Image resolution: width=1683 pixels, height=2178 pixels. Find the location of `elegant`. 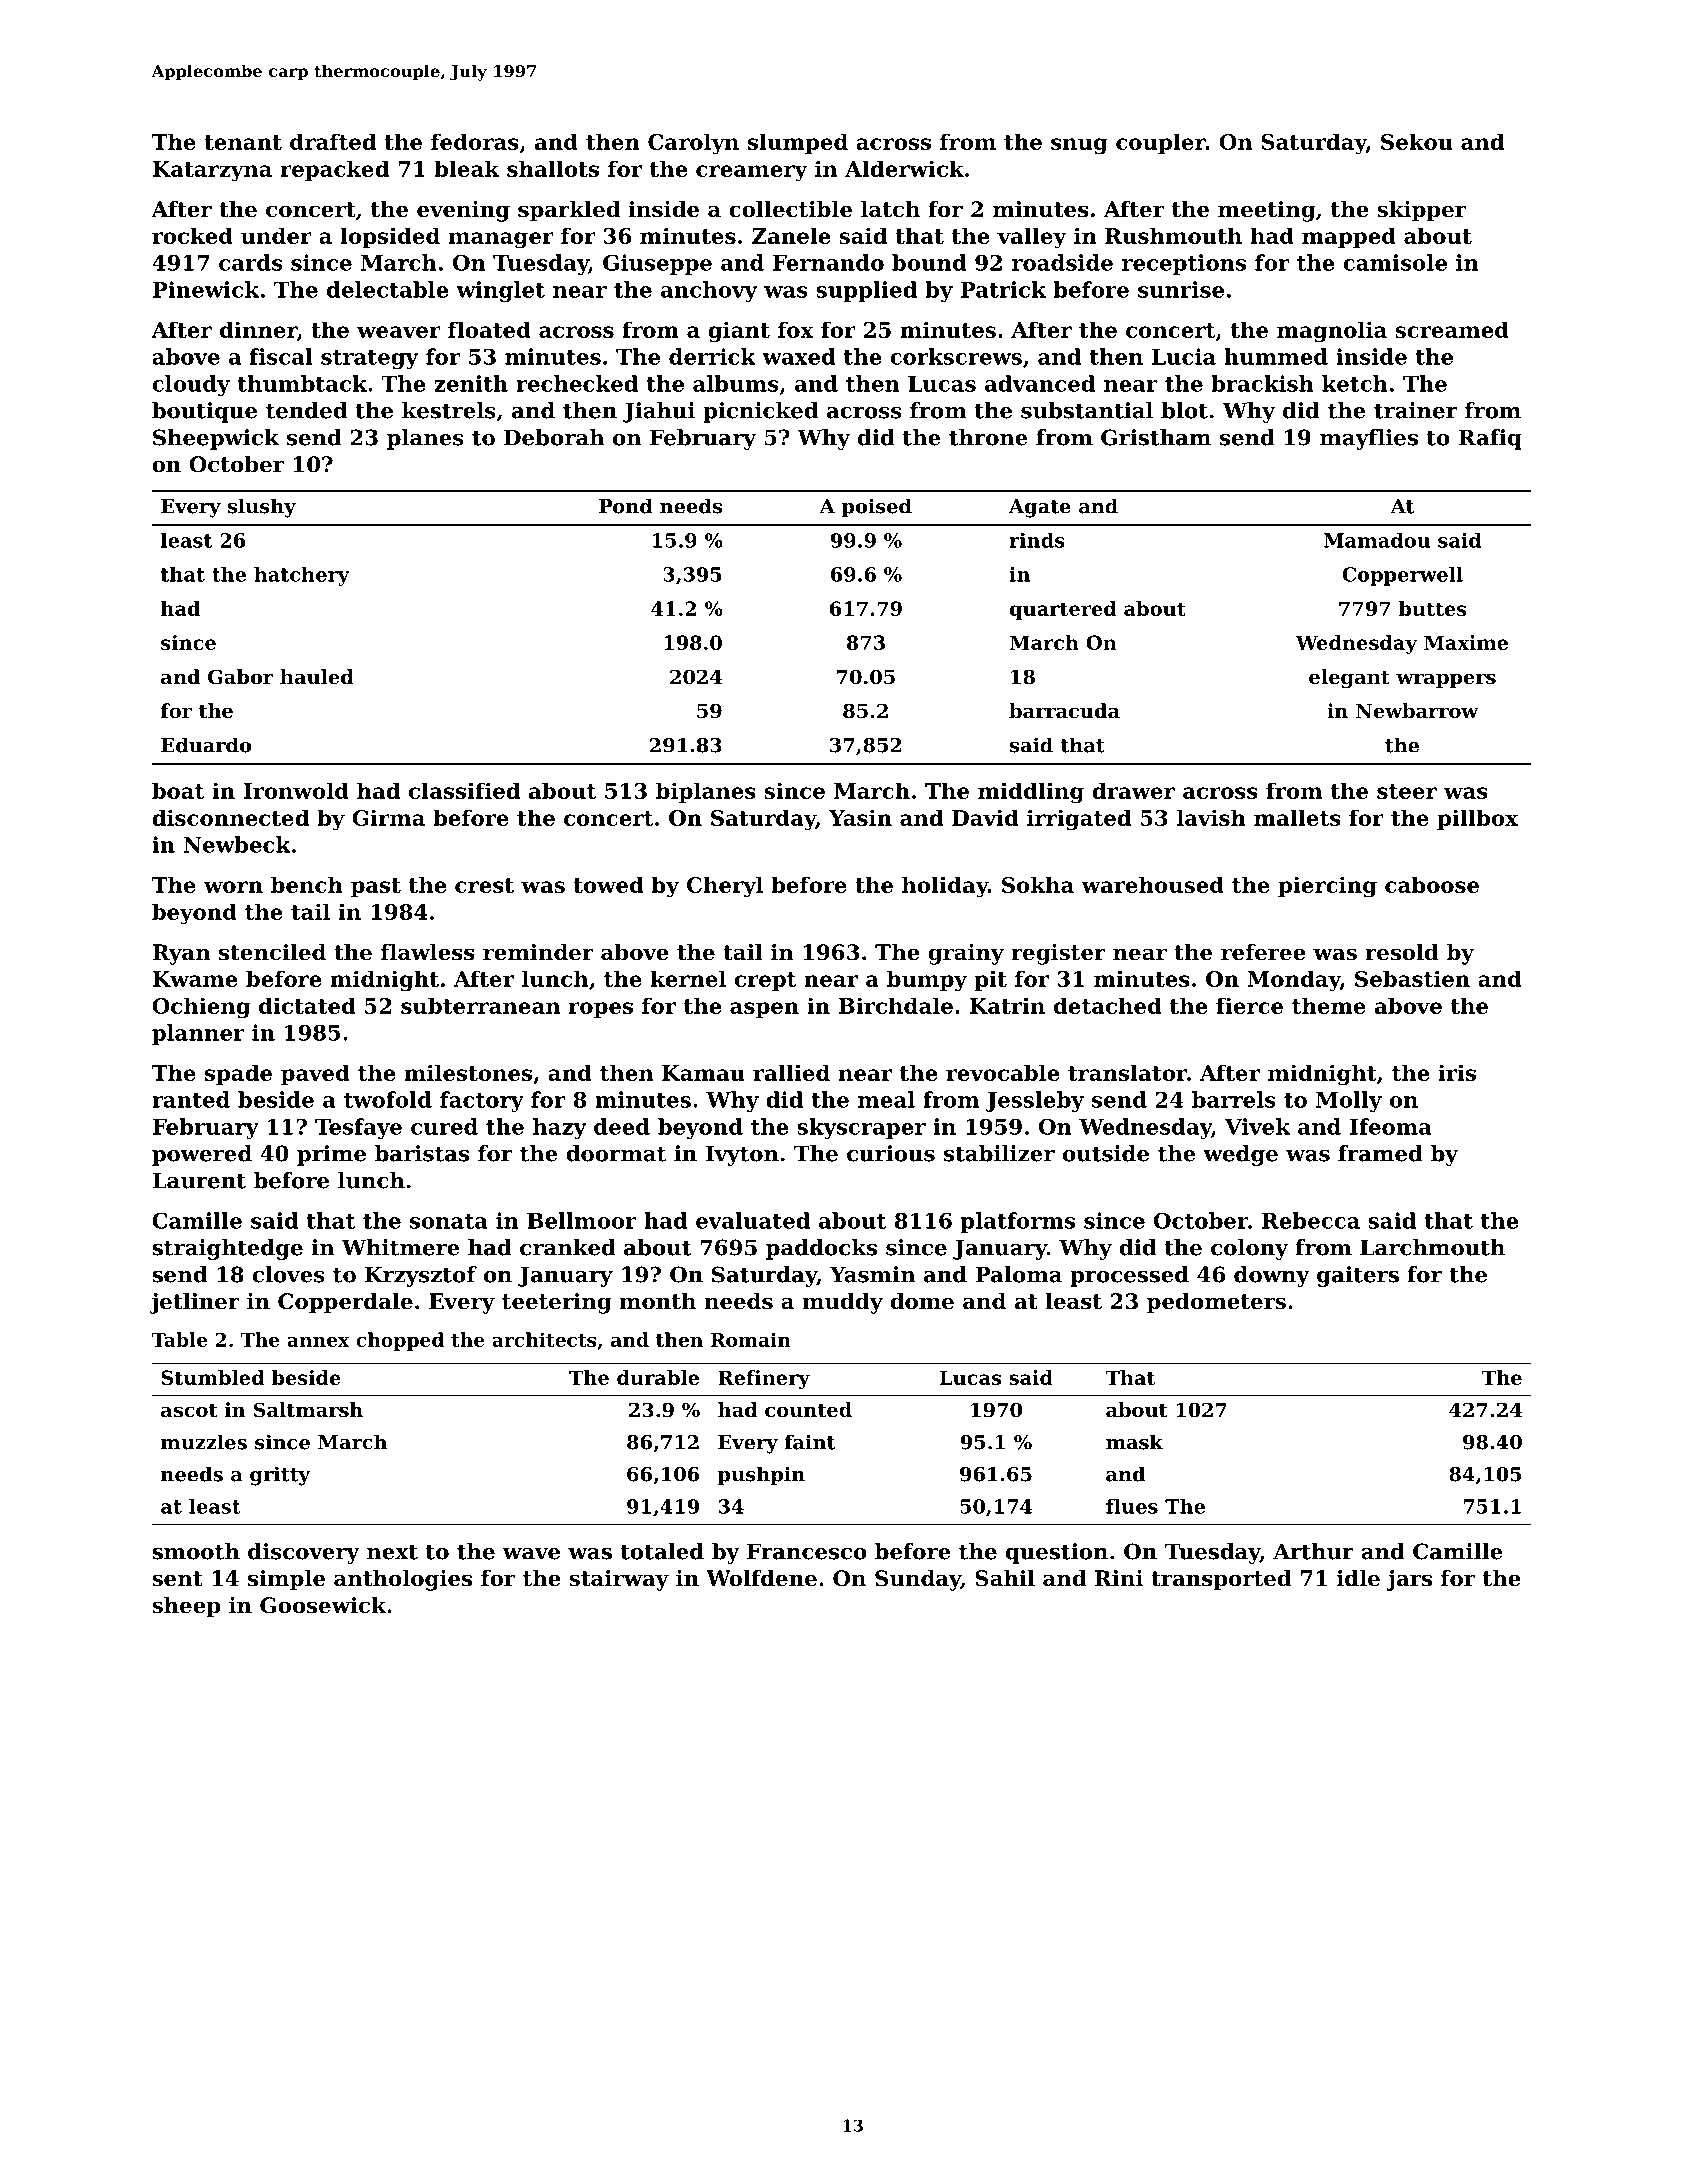

elegant is located at coordinates (1349, 679).
